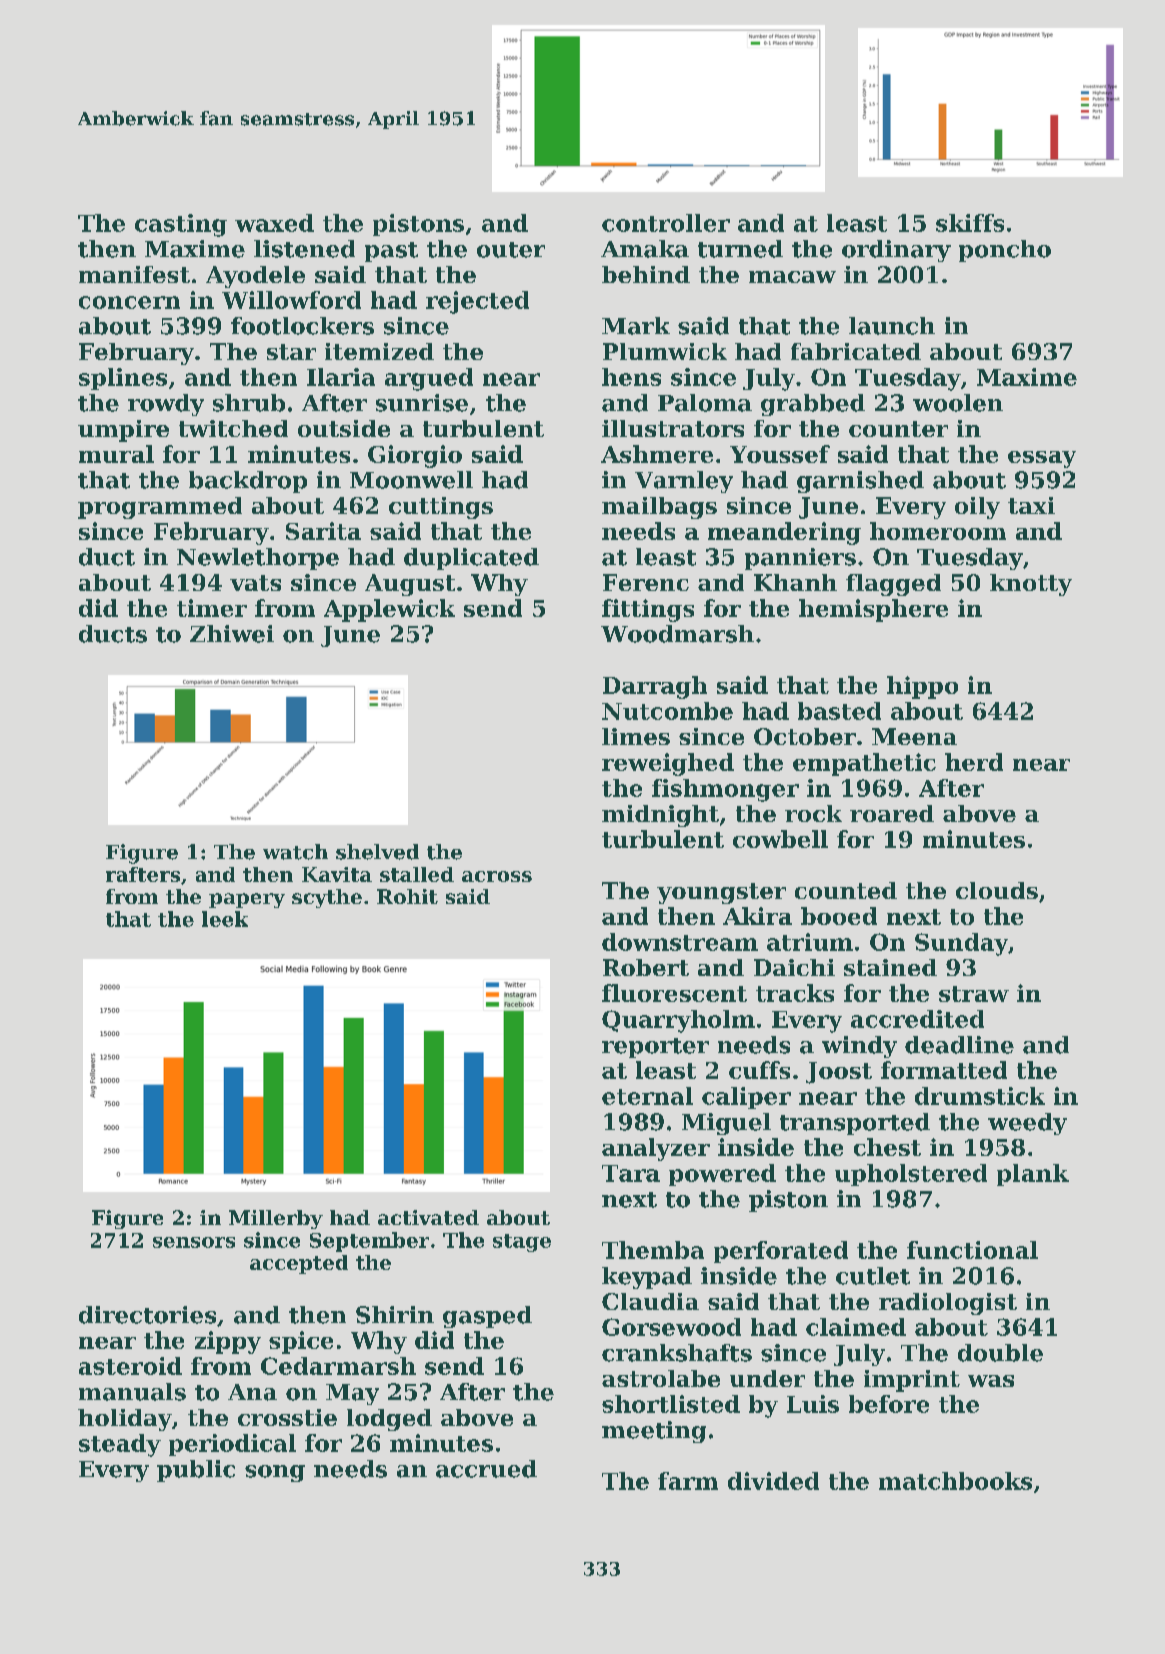  What do you see at coordinates (327, 898) in the image?
I see `scythe` at bounding box center [327, 898].
